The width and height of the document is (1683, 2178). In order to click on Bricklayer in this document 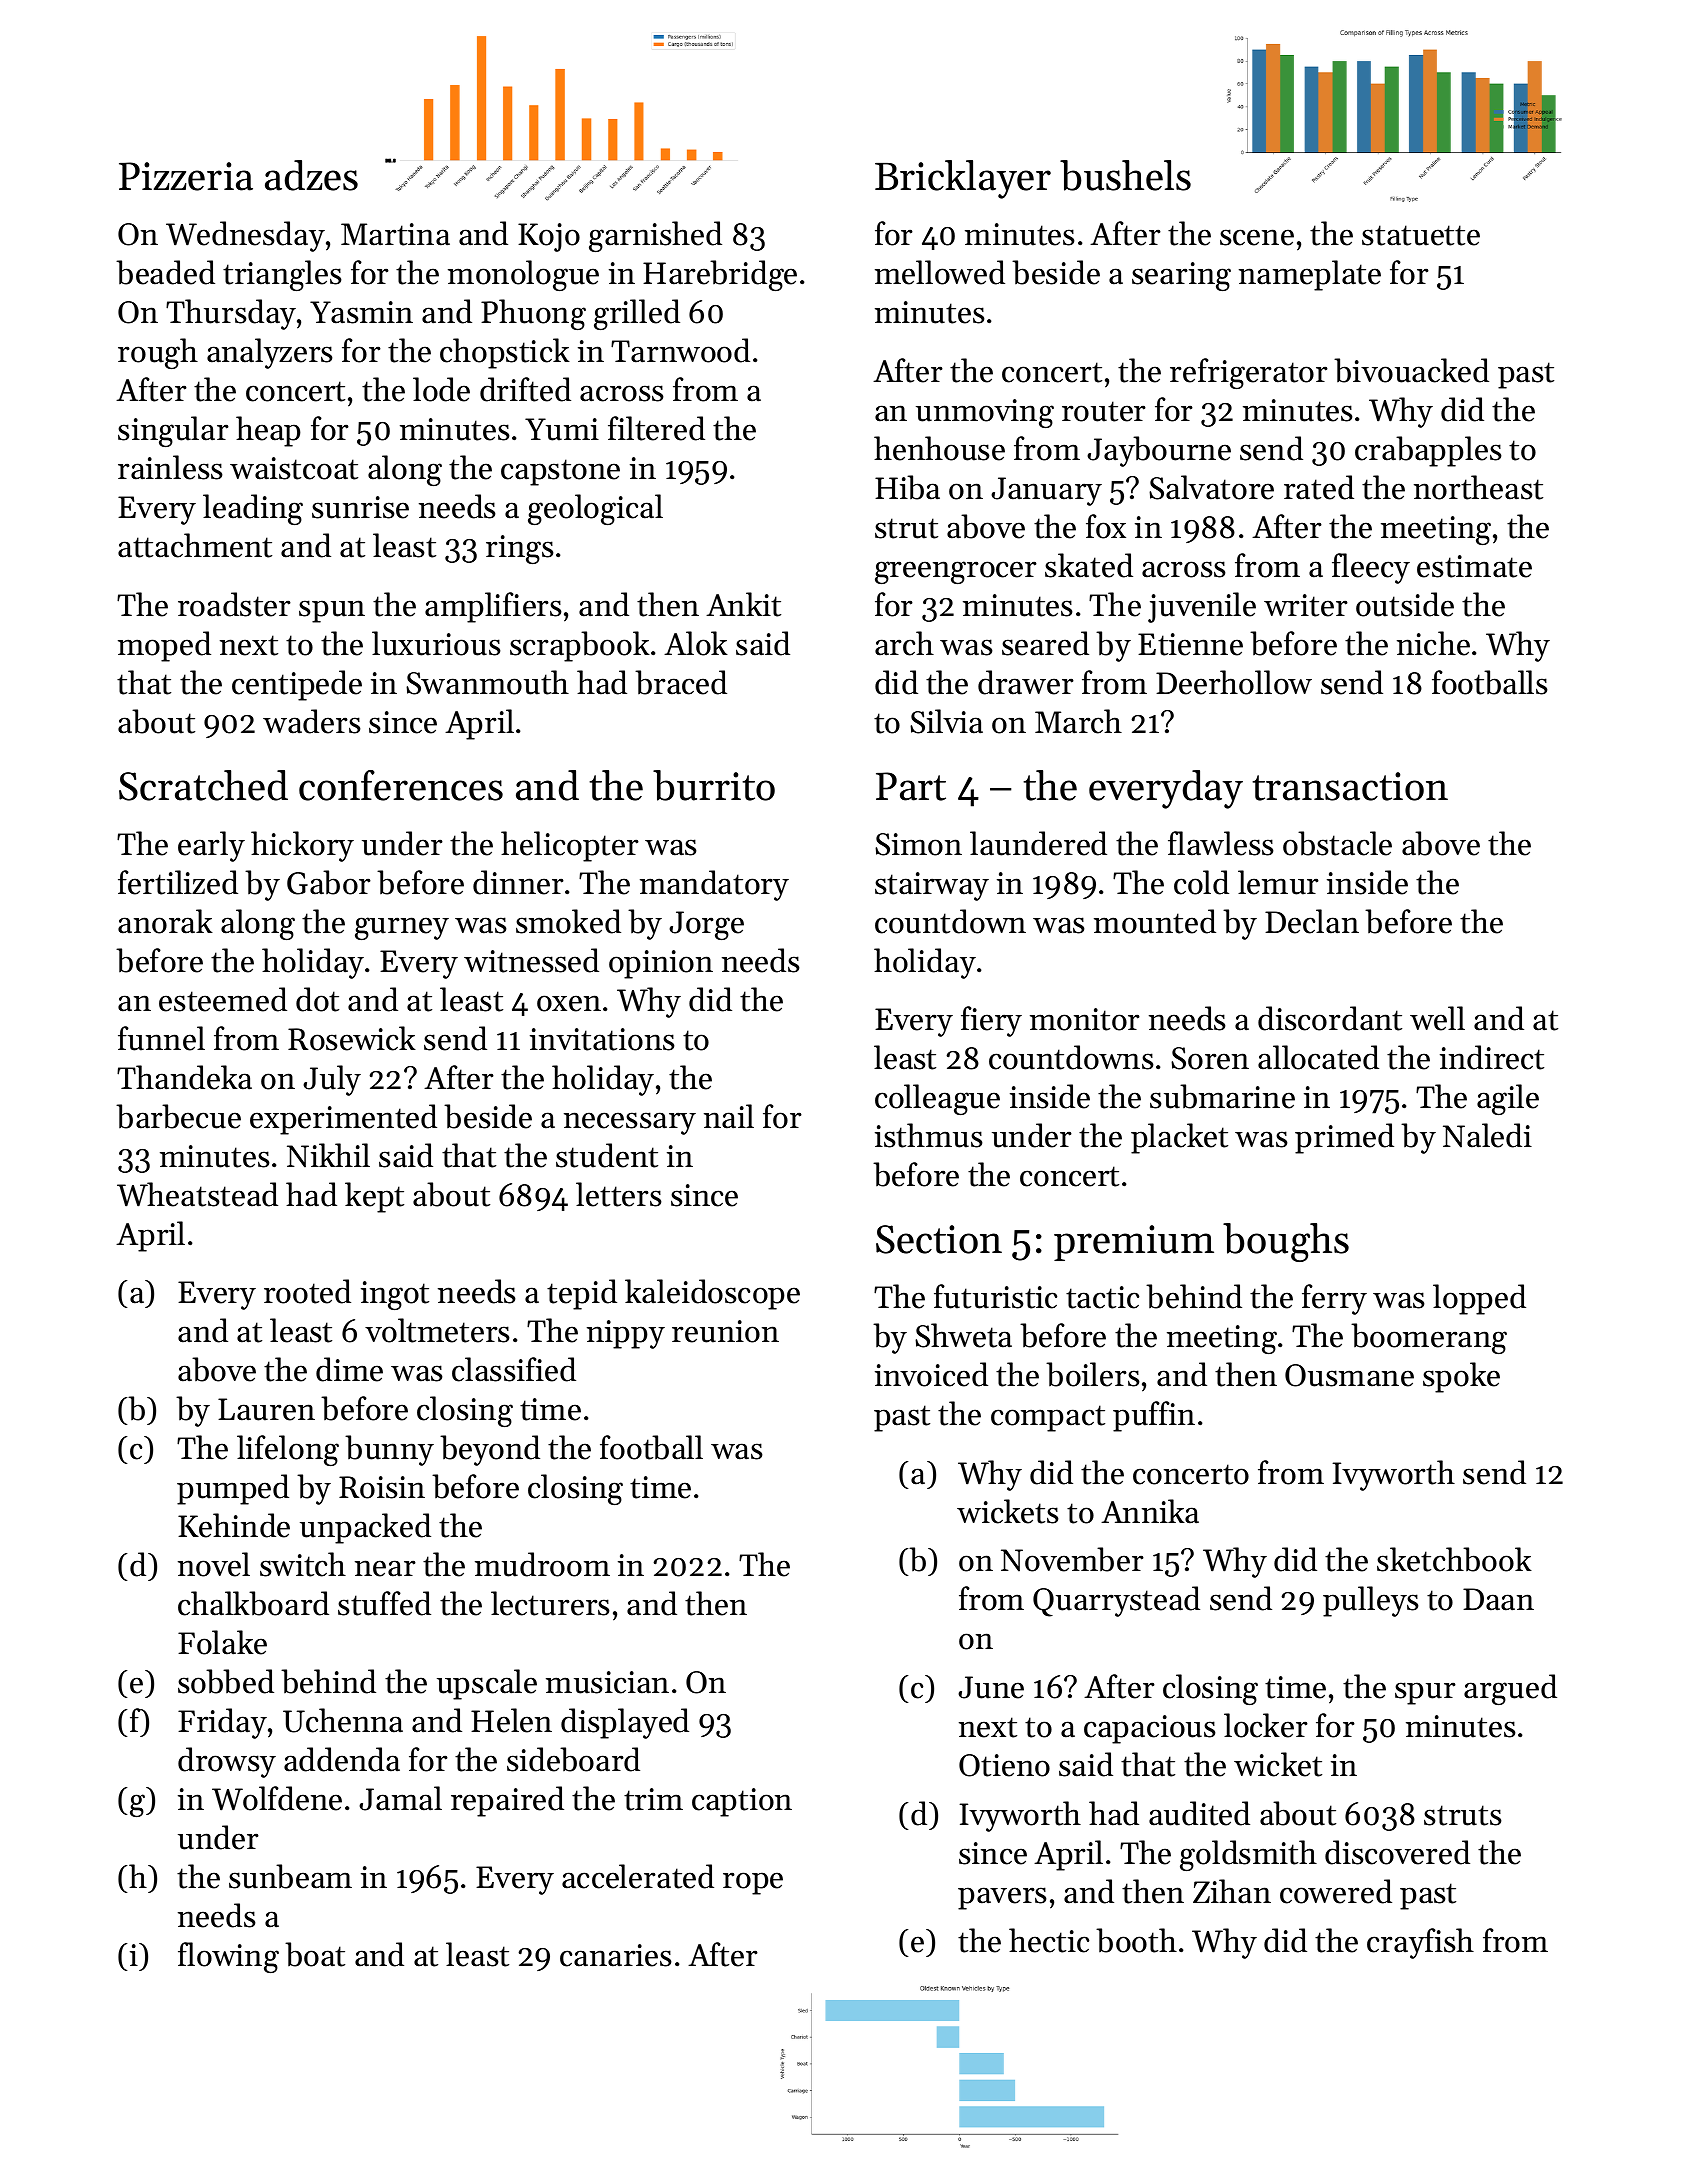, I will do `click(963, 179)`.
